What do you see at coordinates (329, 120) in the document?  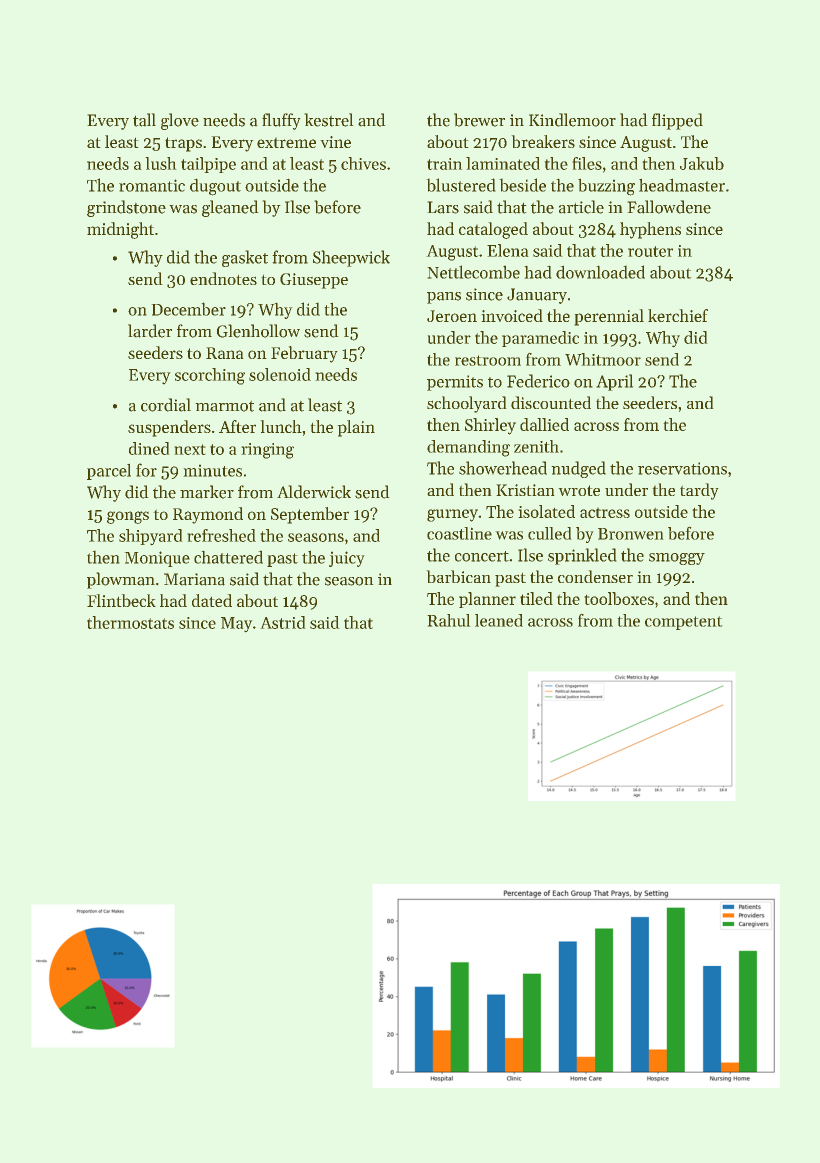 I see `kestrel` at bounding box center [329, 120].
